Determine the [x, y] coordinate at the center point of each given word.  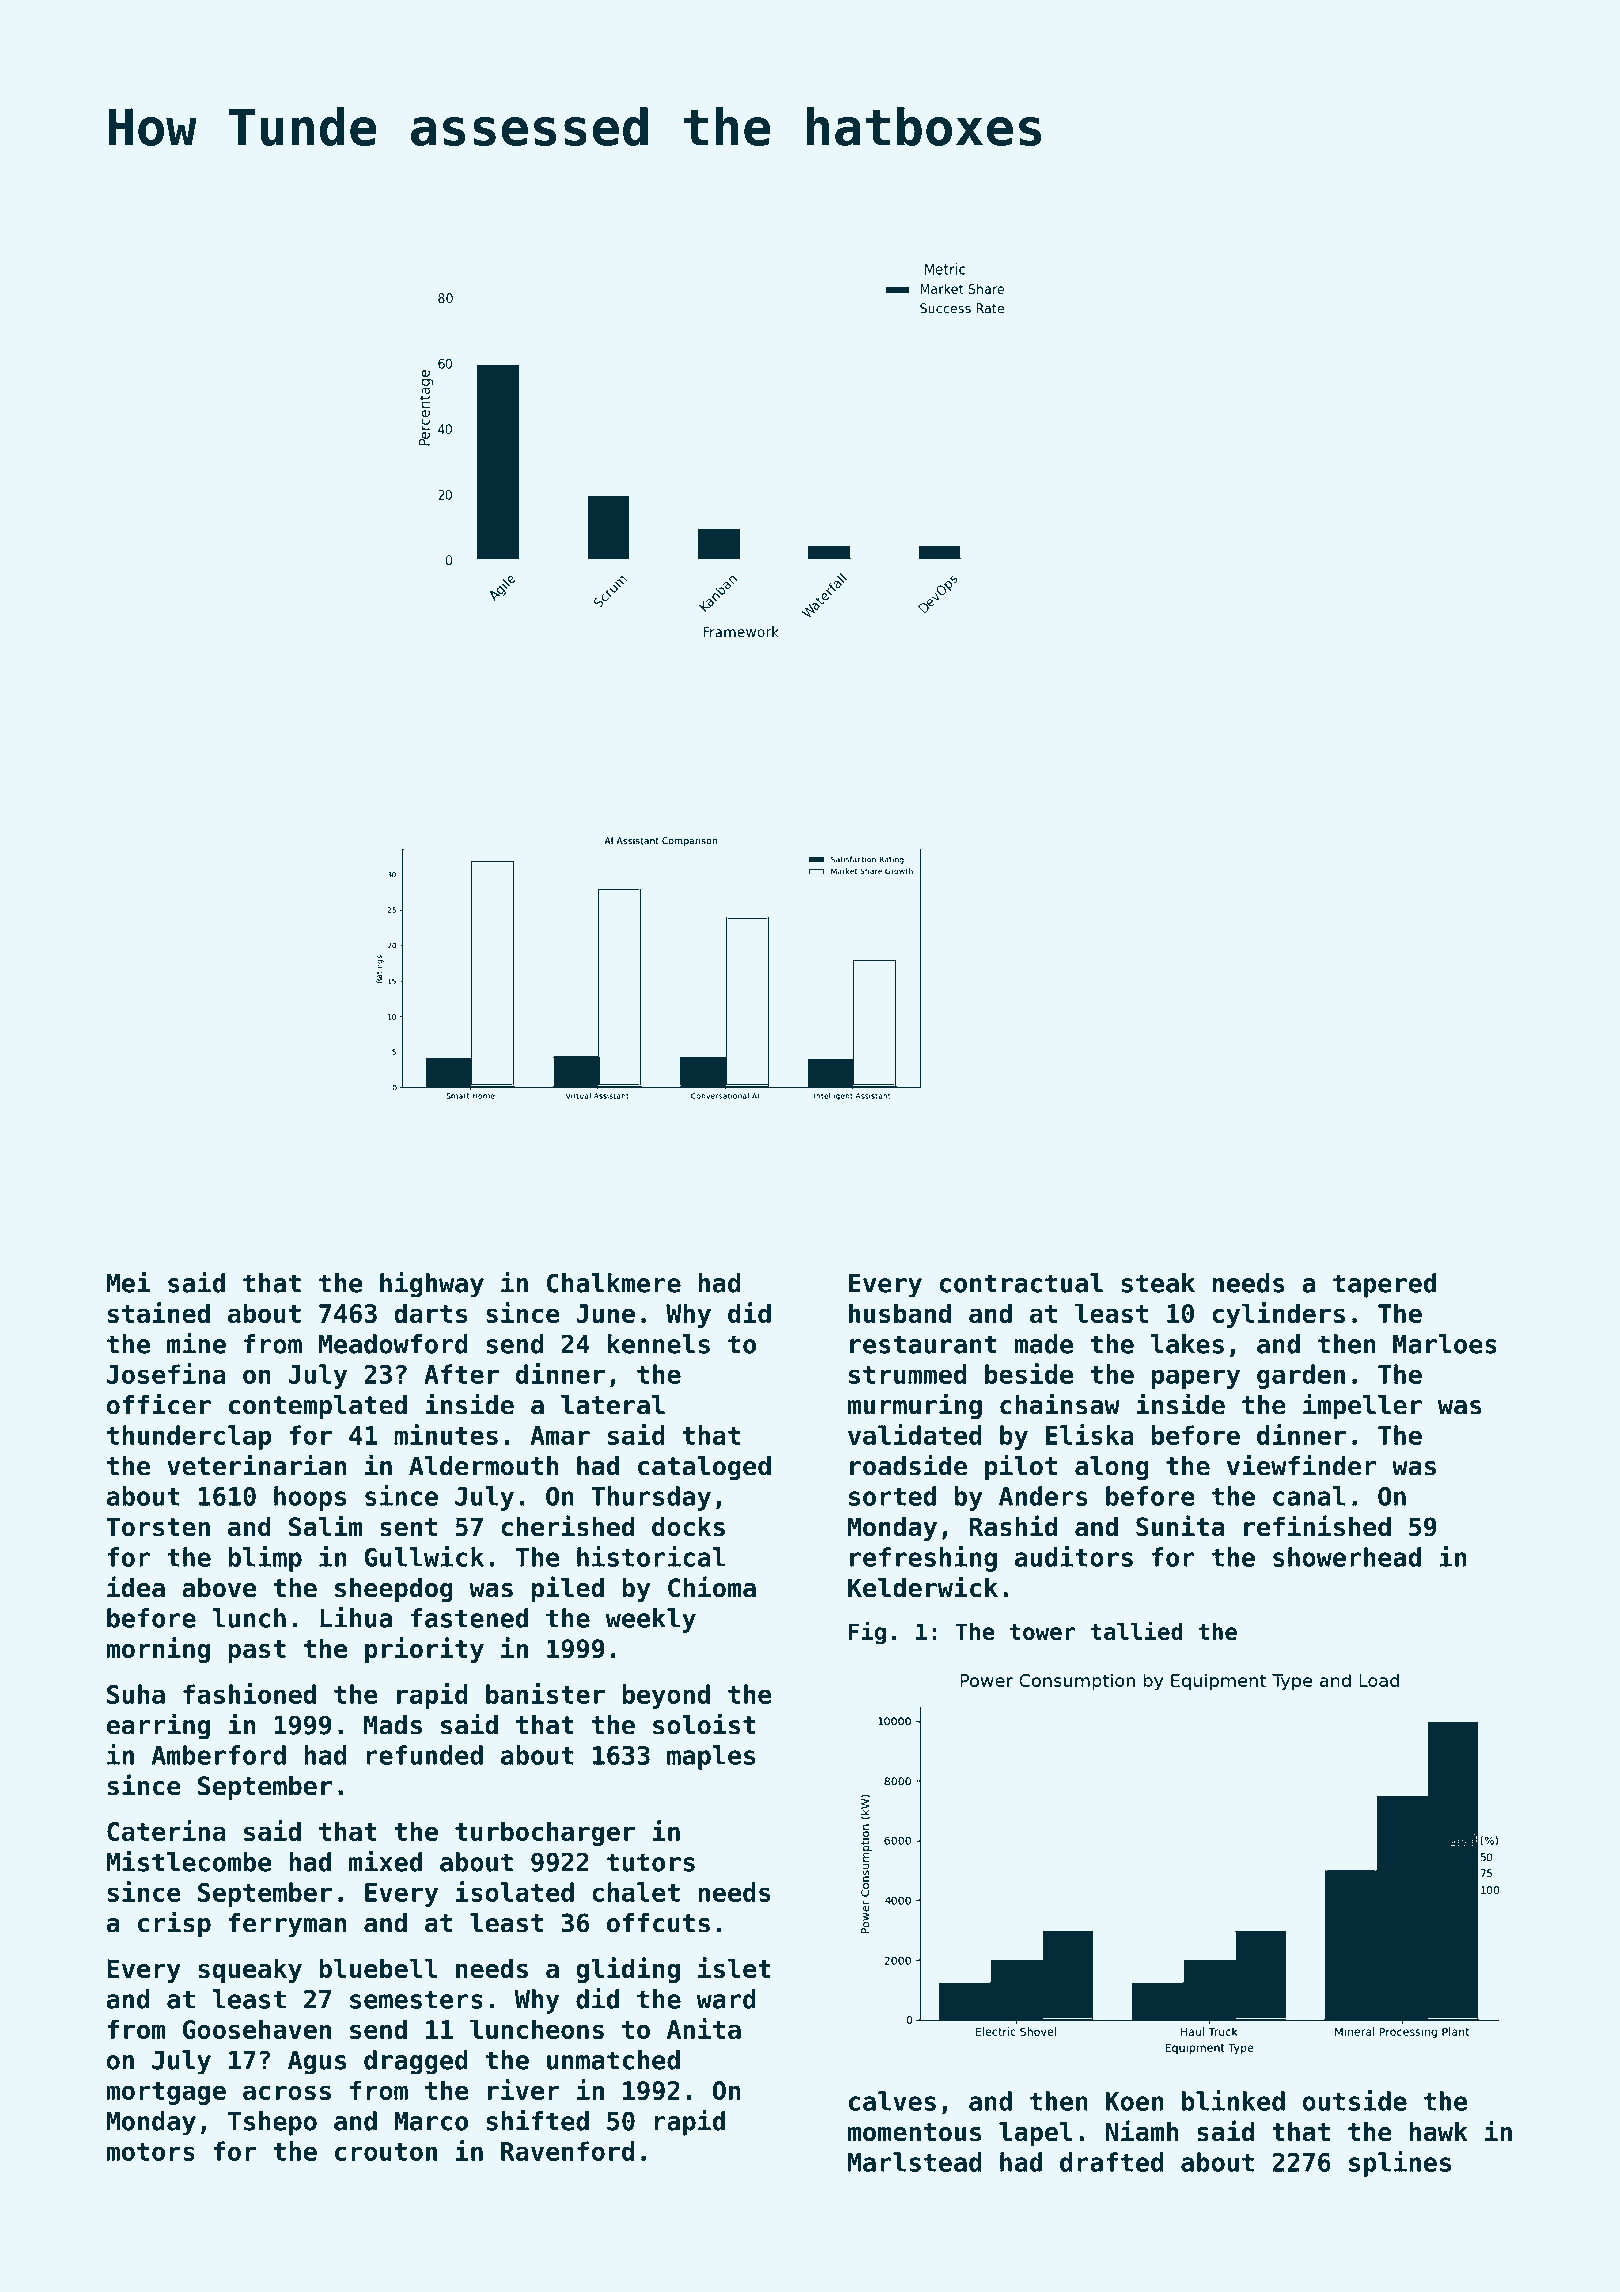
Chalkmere [614, 1283]
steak [1158, 1283]
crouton [386, 2152]
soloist [704, 1724]
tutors [651, 1862]
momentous [914, 2132]
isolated [515, 1891]
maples [711, 1757]
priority [424, 1650]
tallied [1137, 1630]
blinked [1233, 2100]
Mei [128, 1282]
